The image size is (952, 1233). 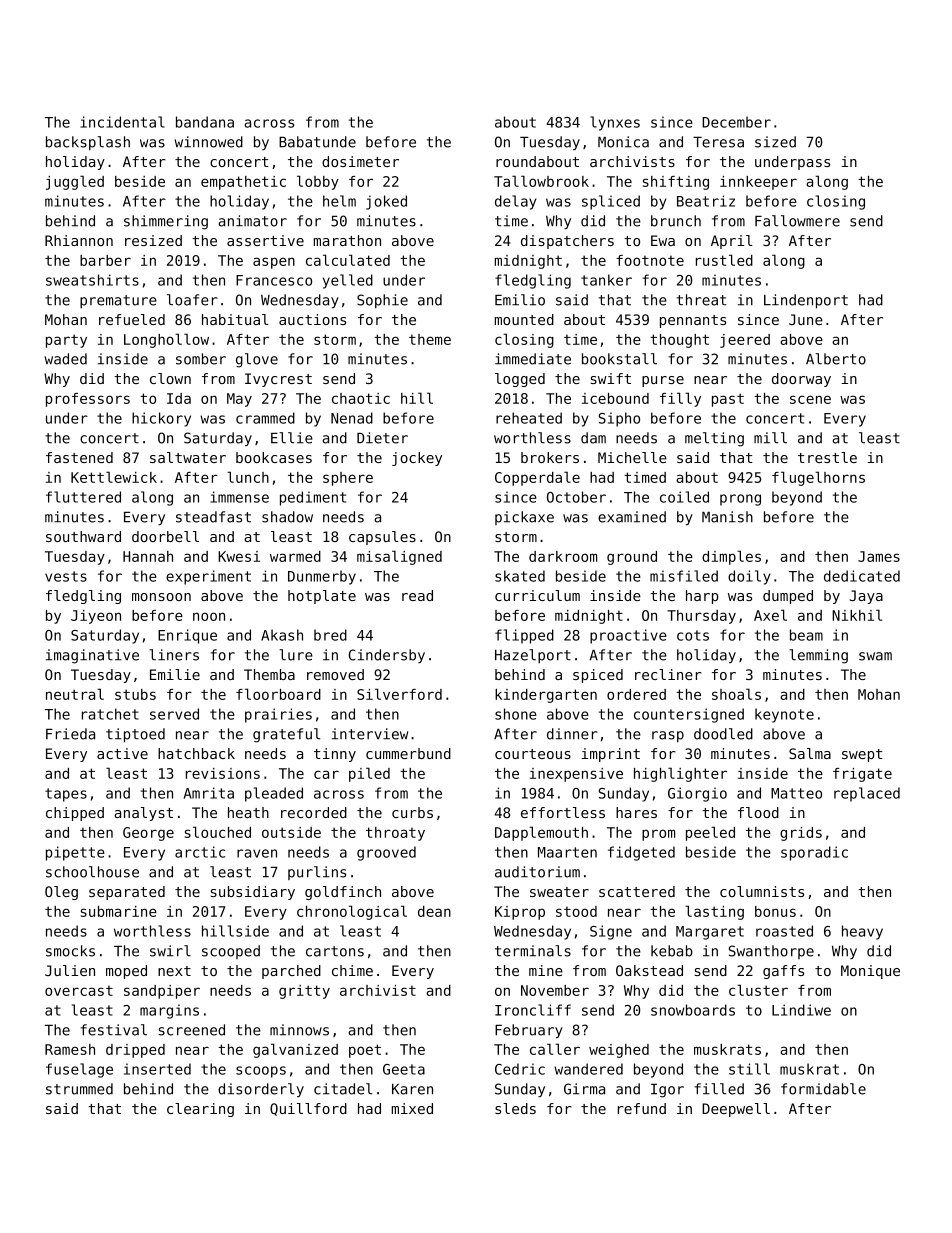 I want to click on chronological, so click(x=352, y=912).
